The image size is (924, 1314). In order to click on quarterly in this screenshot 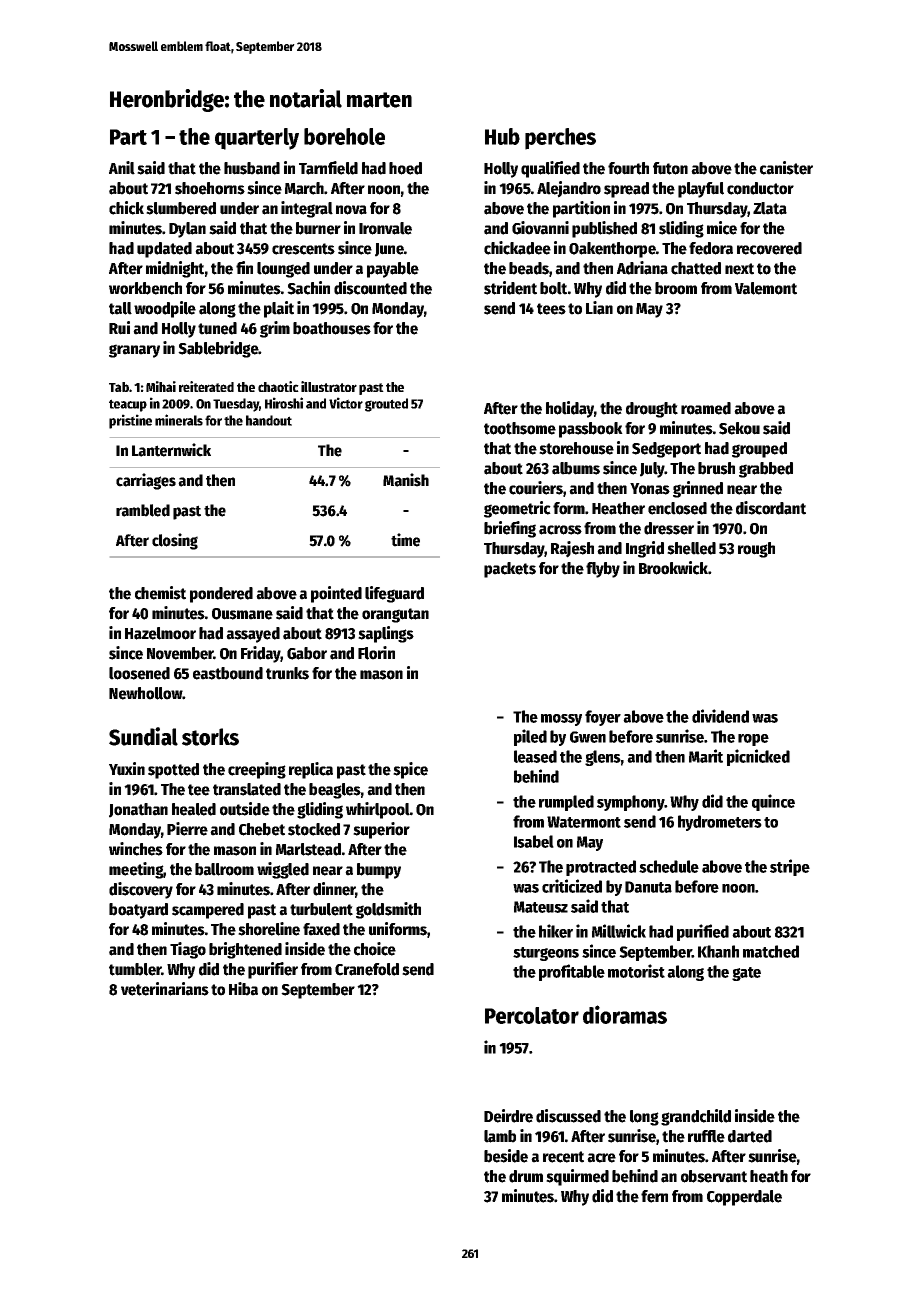, I will do `click(257, 139)`.
